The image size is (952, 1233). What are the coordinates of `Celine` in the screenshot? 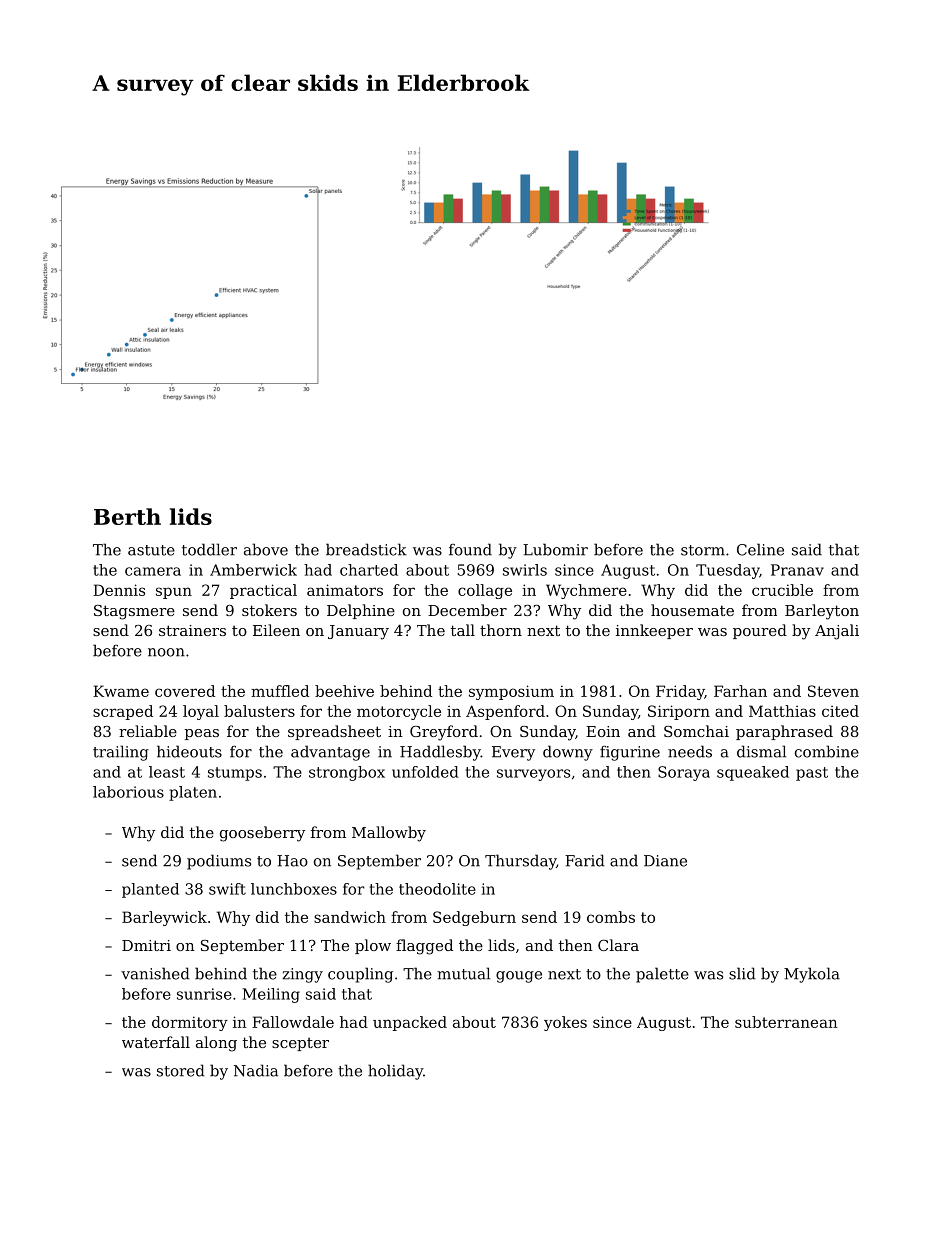 It's located at (760, 549).
